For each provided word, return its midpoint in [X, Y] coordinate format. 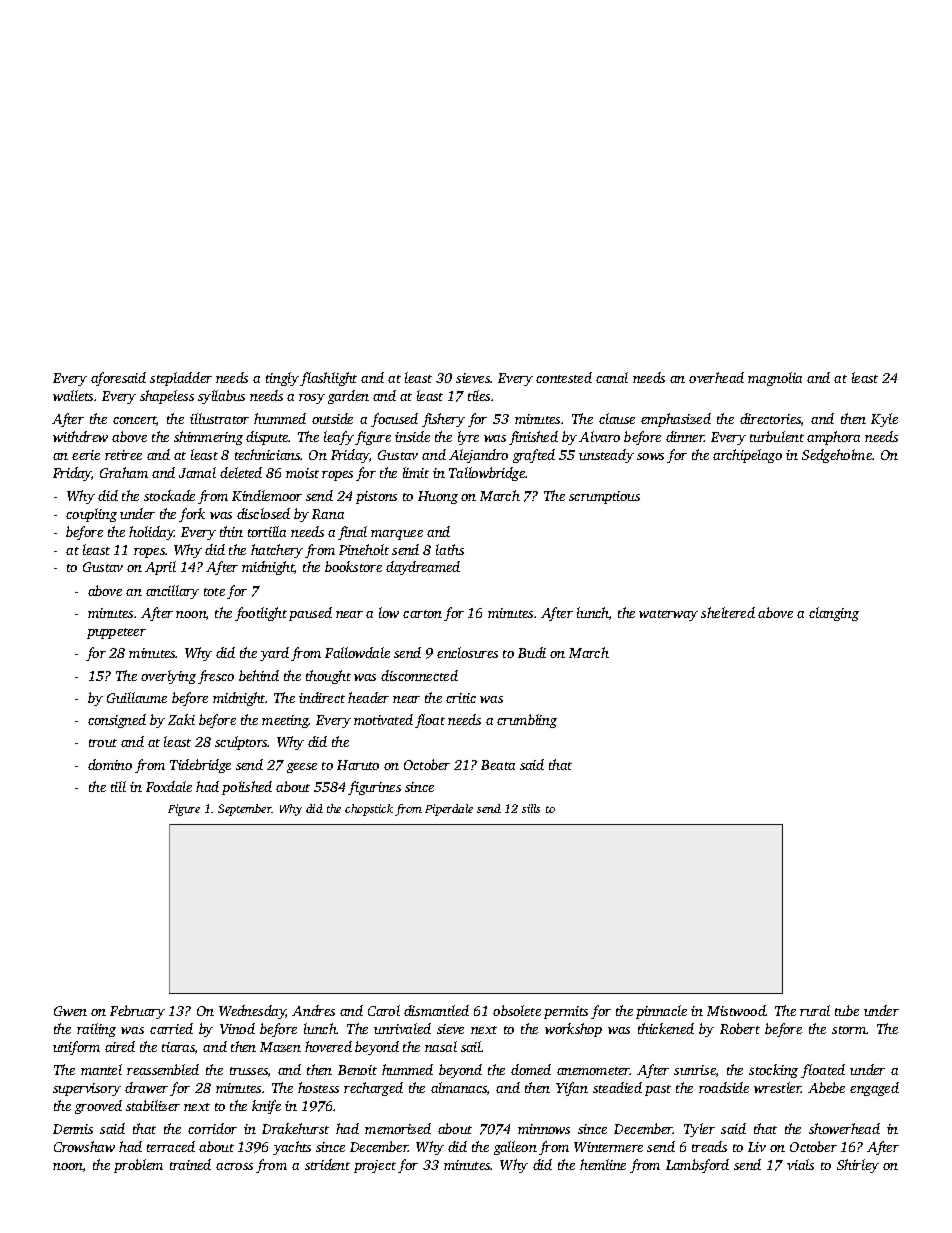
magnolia [775, 379]
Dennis [73, 1129]
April [160, 568]
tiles [479, 395]
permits [566, 1012]
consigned [117, 721]
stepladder [181, 379]
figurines [374, 788]
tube [847, 1010]
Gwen [70, 1011]
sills [531, 808]
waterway [668, 615]
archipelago [747, 456]
